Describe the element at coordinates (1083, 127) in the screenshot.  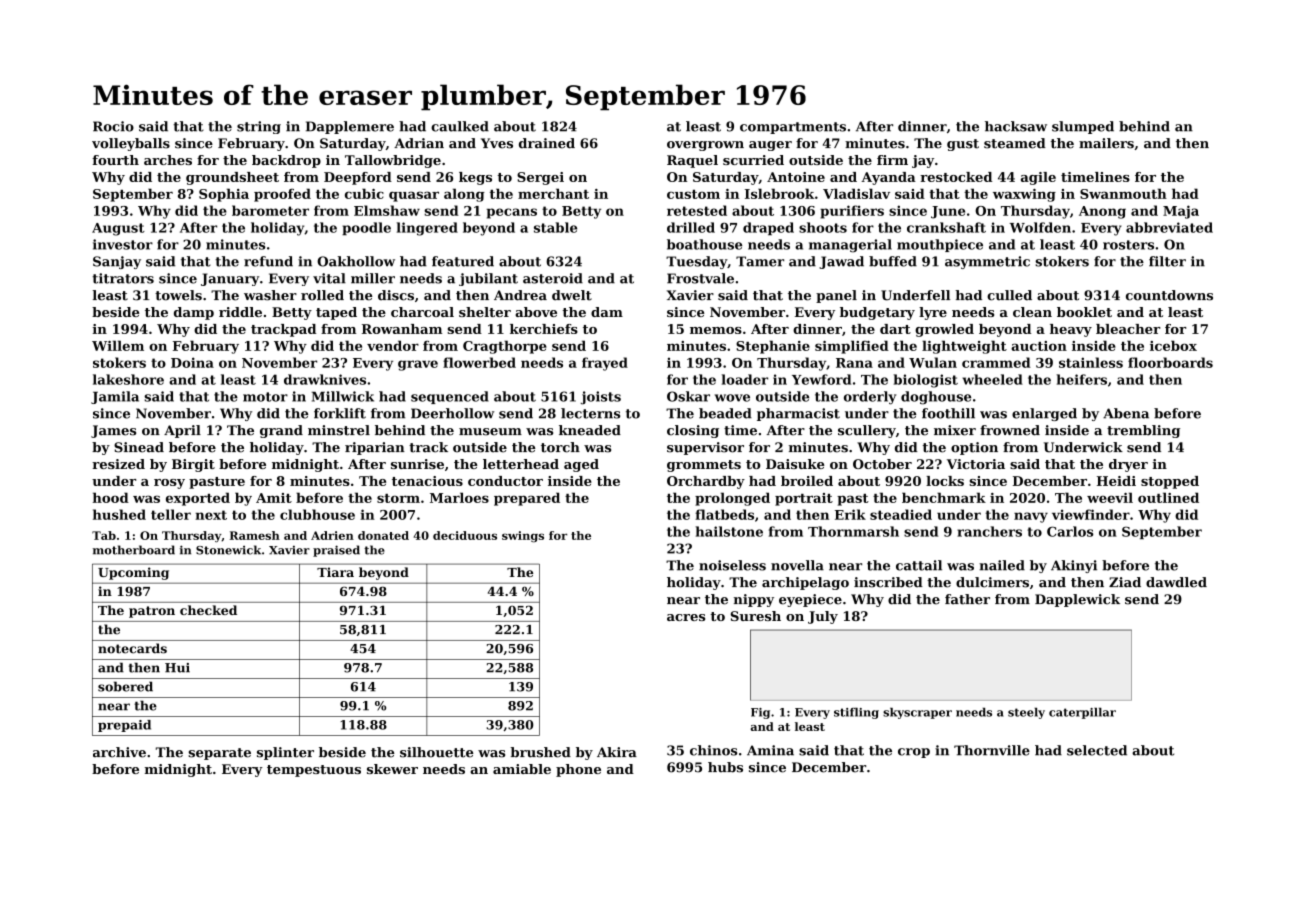
I see `slumped` at that location.
